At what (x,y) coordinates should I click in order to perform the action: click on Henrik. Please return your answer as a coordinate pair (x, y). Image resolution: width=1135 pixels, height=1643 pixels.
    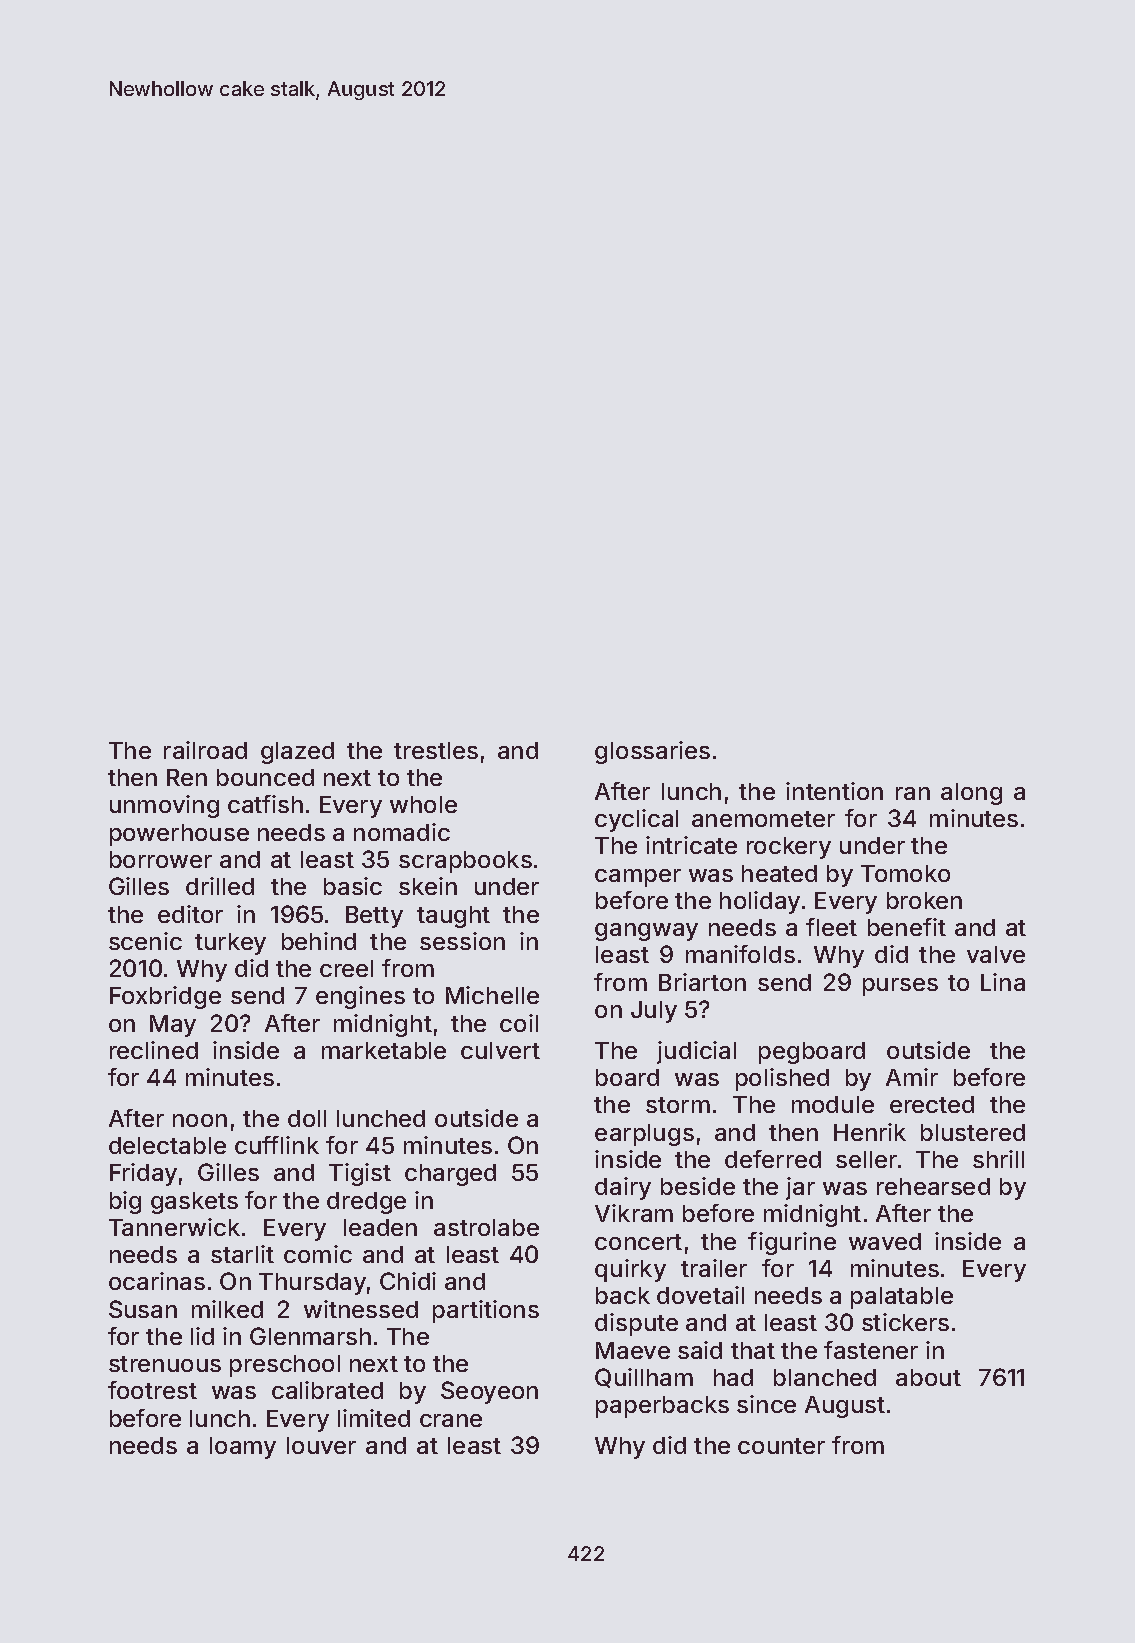
    Looking at the image, I should click on (870, 1132).
